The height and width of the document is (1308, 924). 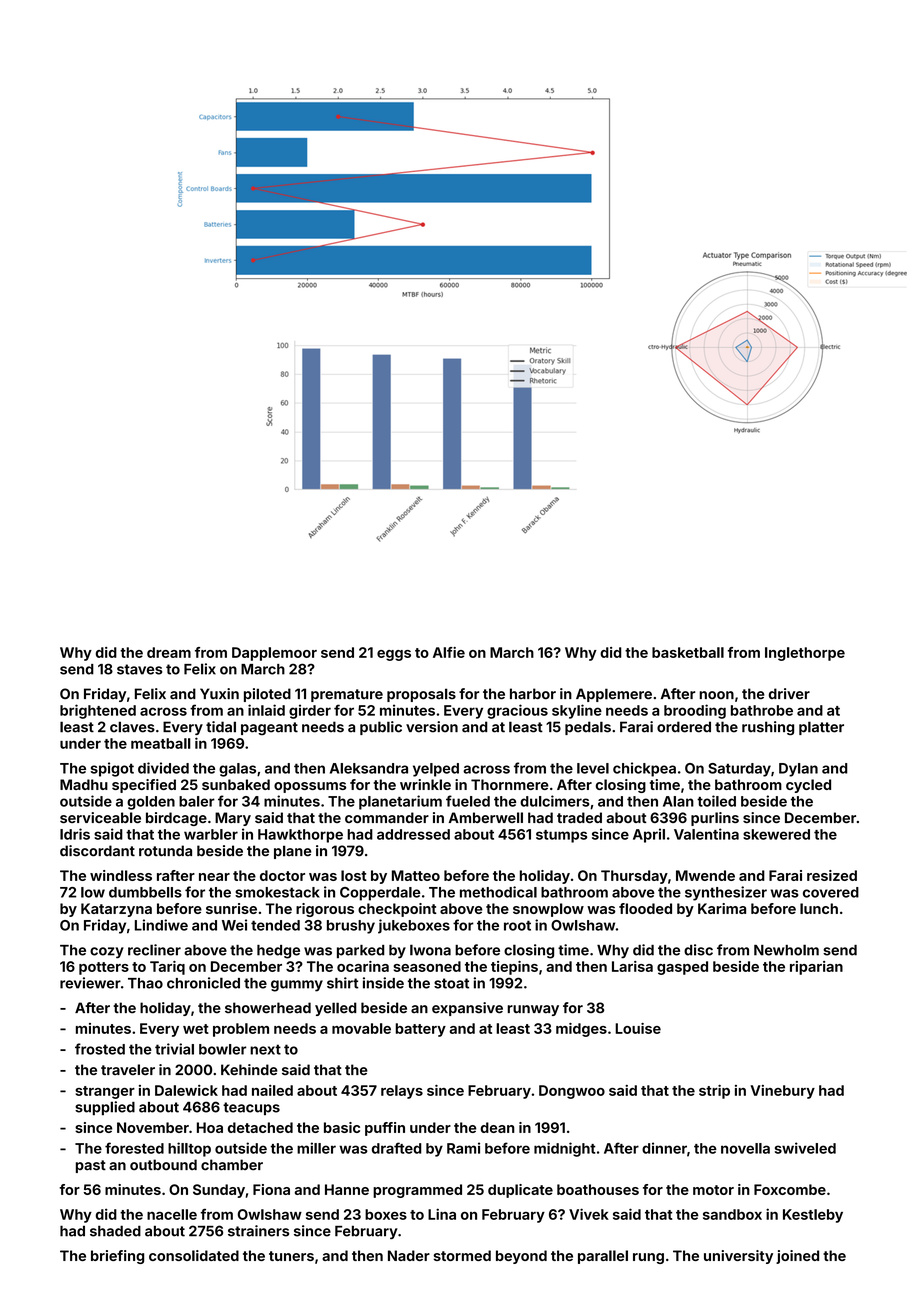 I want to click on beyond, so click(x=521, y=1257).
